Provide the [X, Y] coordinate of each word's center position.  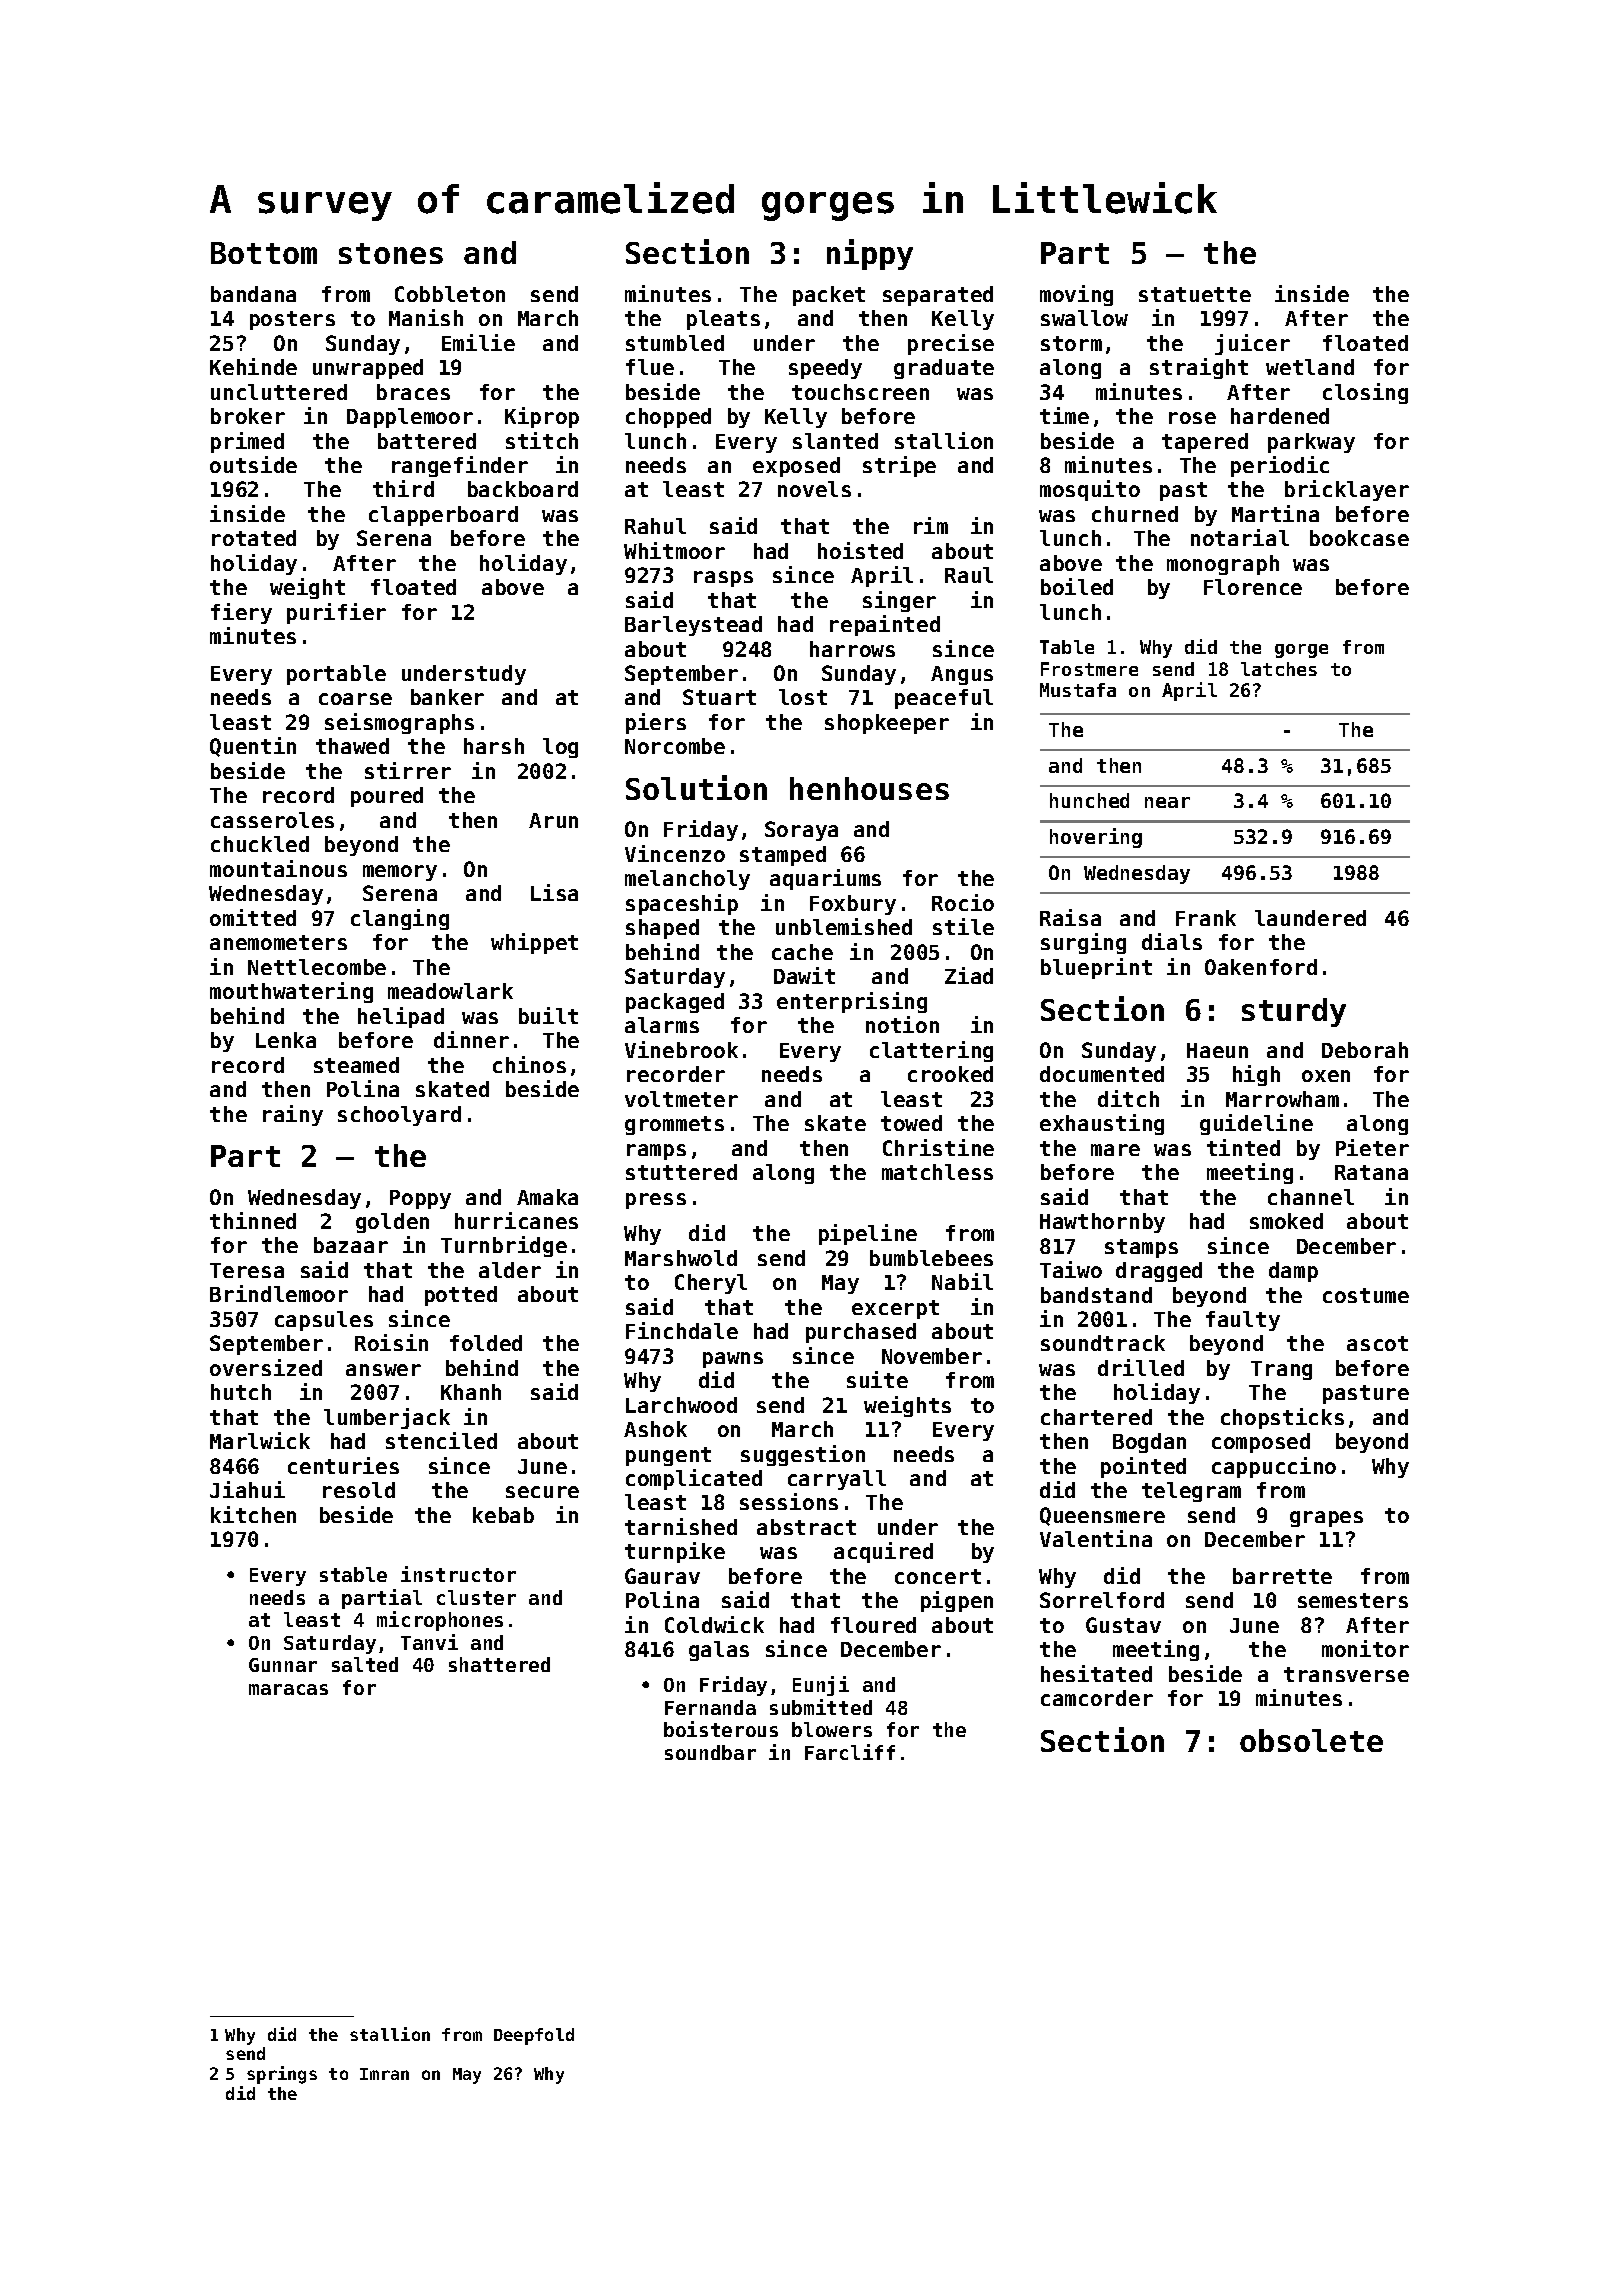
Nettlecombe [317, 967]
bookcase [1359, 538]
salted [365, 1664]
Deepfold [534, 2036]
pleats [723, 320]
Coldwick [714, 1624]
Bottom [264, 253]
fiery [241, 613]
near [1167, 802]
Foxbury [853, 905]
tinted [1243, 1147]
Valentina [1096, 1538]
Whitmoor [674, 550]
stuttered [681, 1172]
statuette [1195, 294]
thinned [253, 1220]
